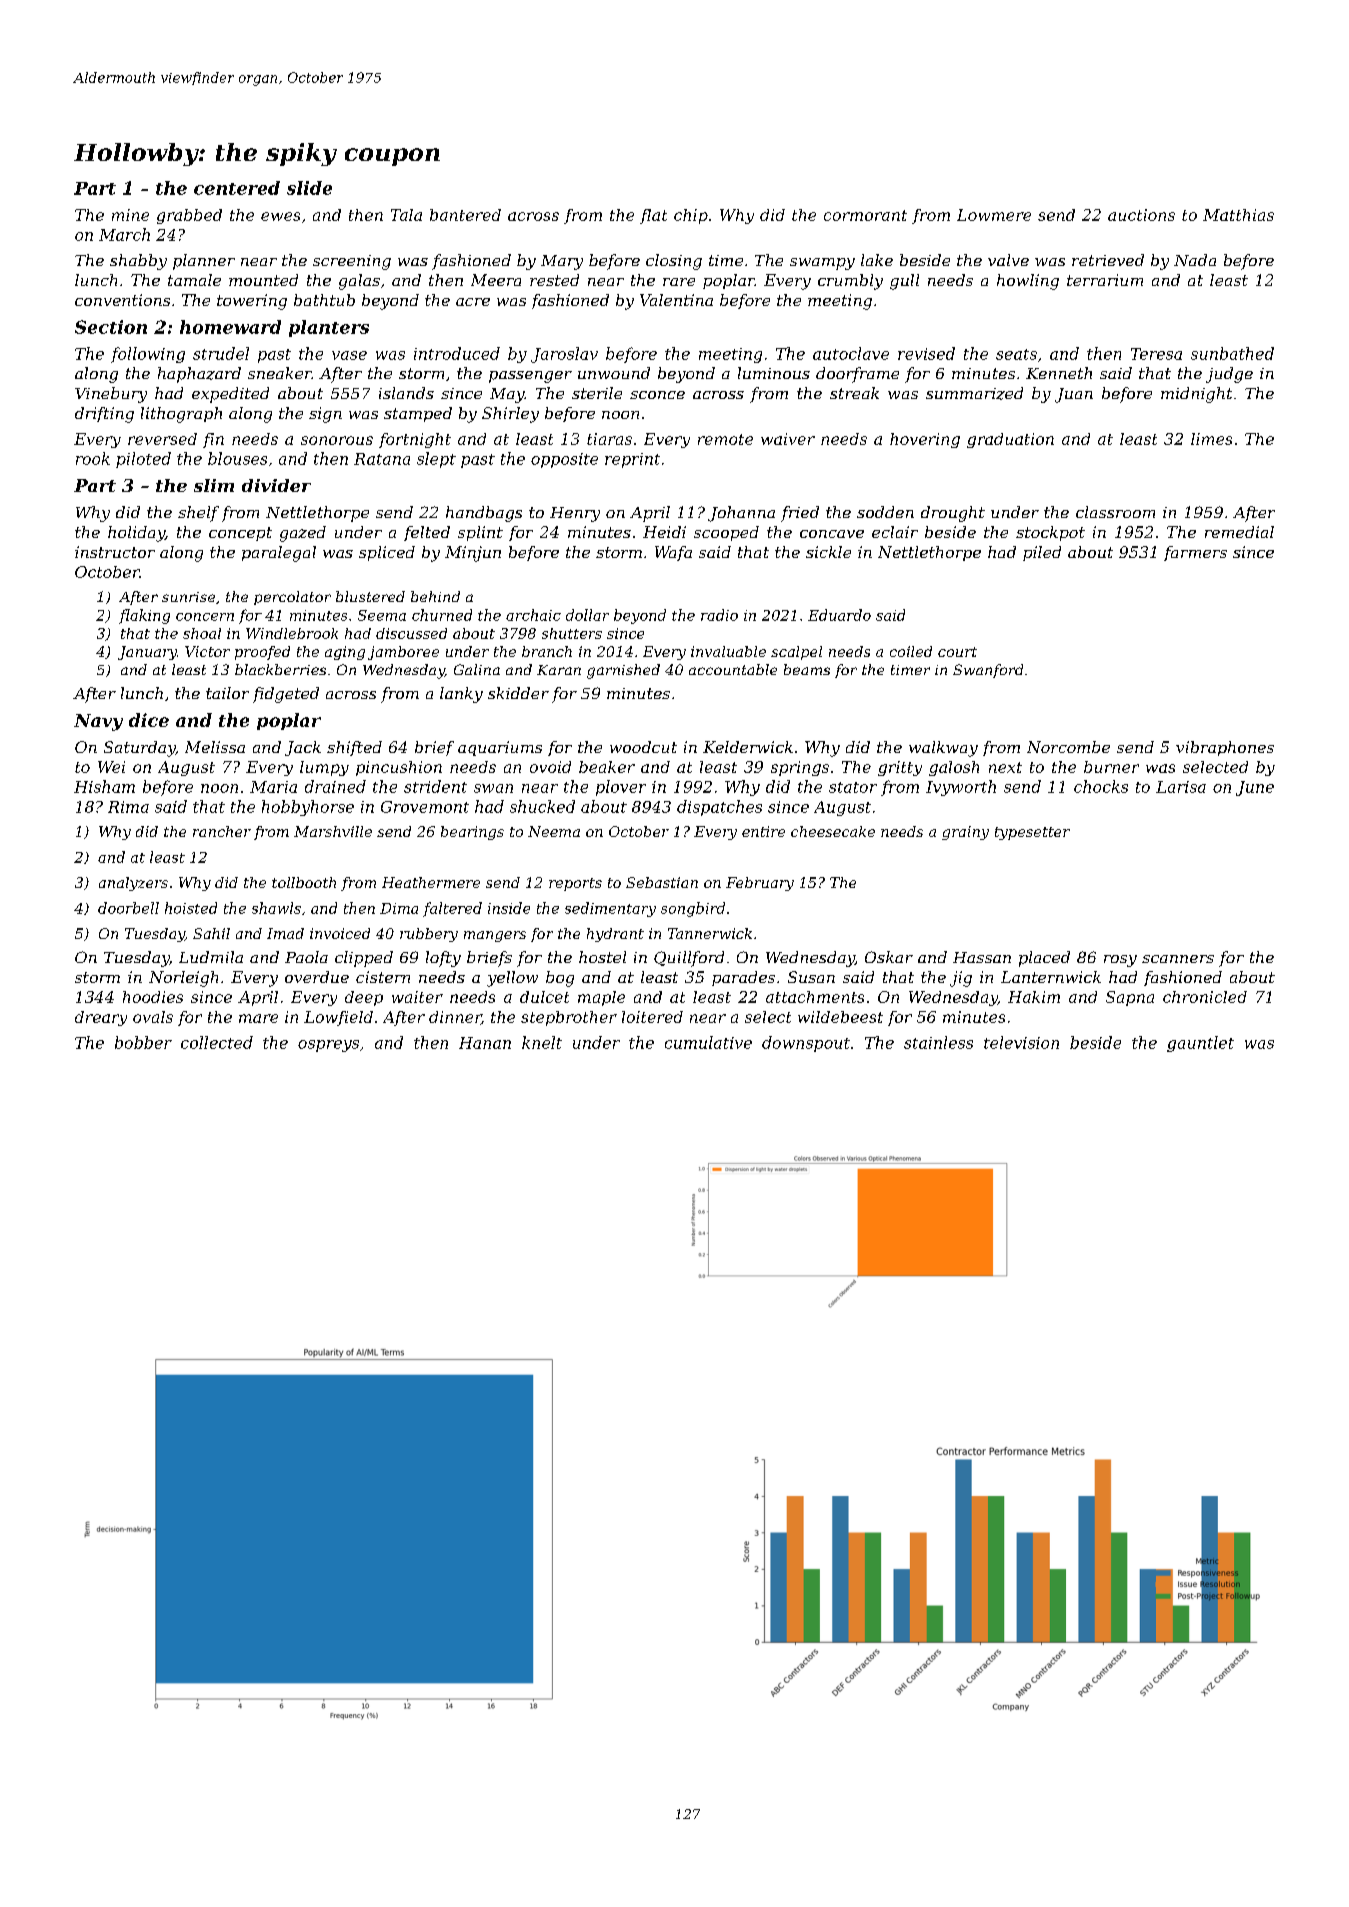 The image size is (1349, 1907). I want to click on television, so click(1021, 1042).
